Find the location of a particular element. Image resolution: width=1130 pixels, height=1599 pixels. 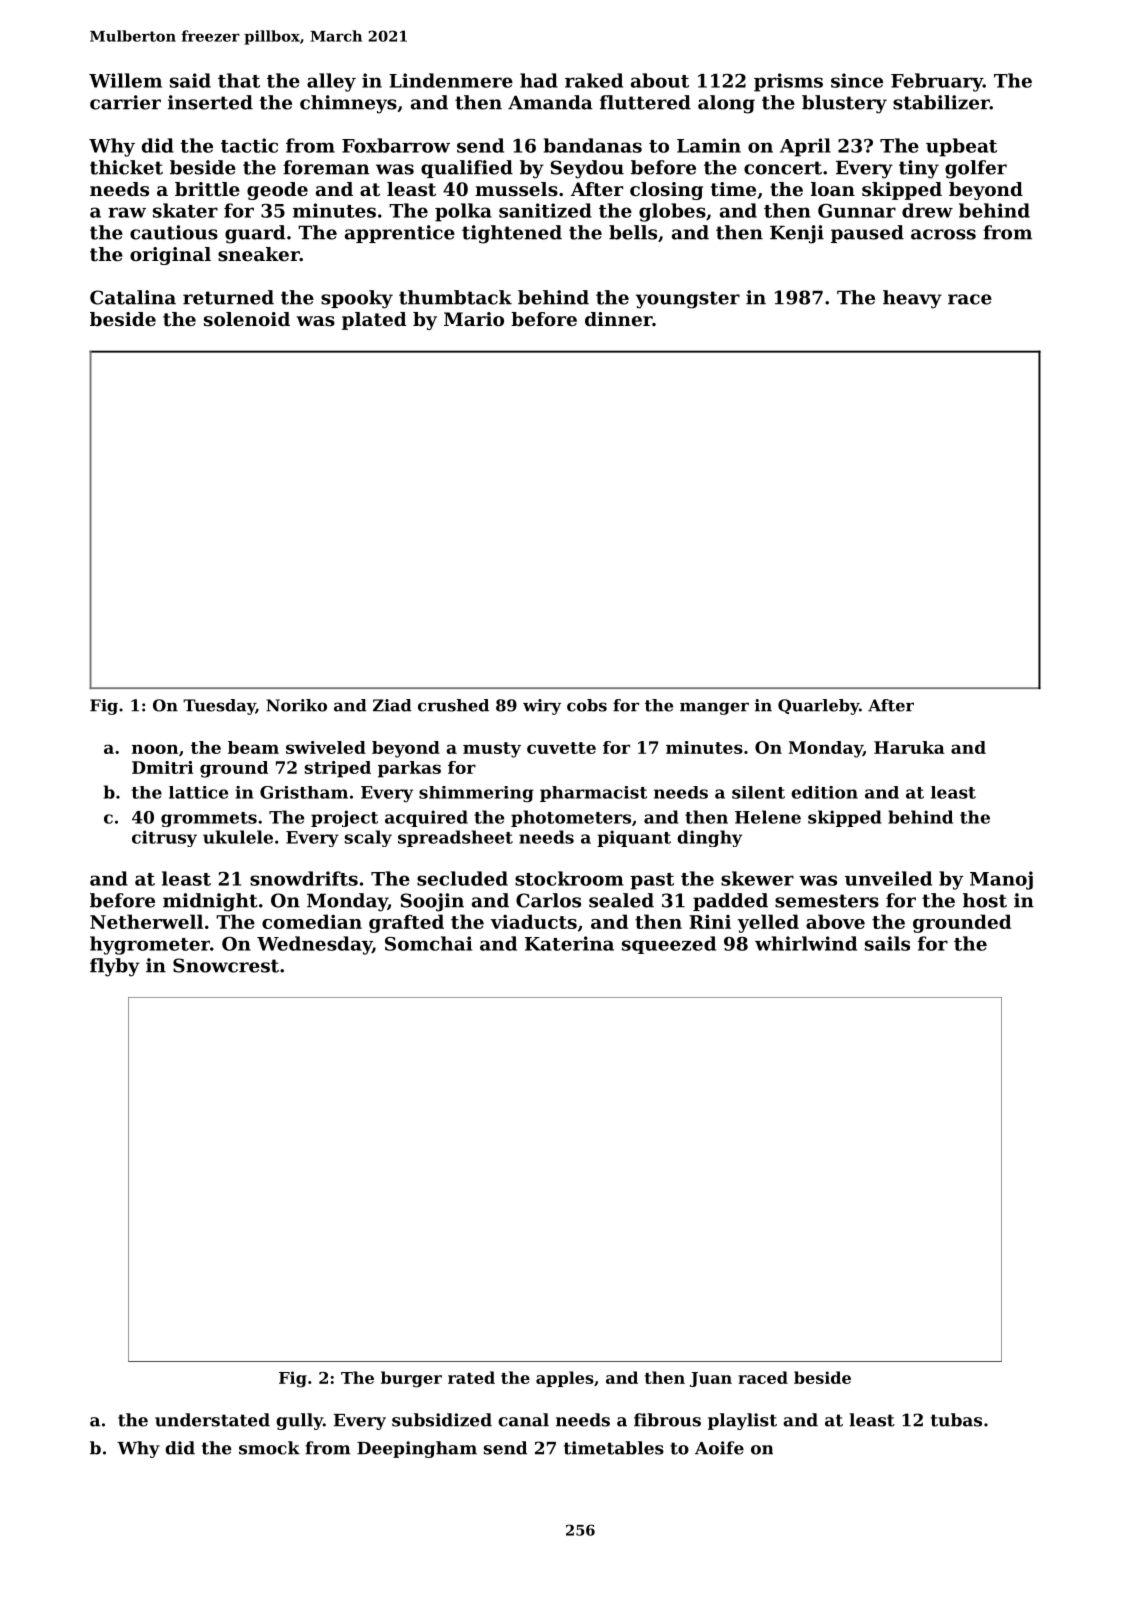

semesters is located at coordinates (827, 901).
